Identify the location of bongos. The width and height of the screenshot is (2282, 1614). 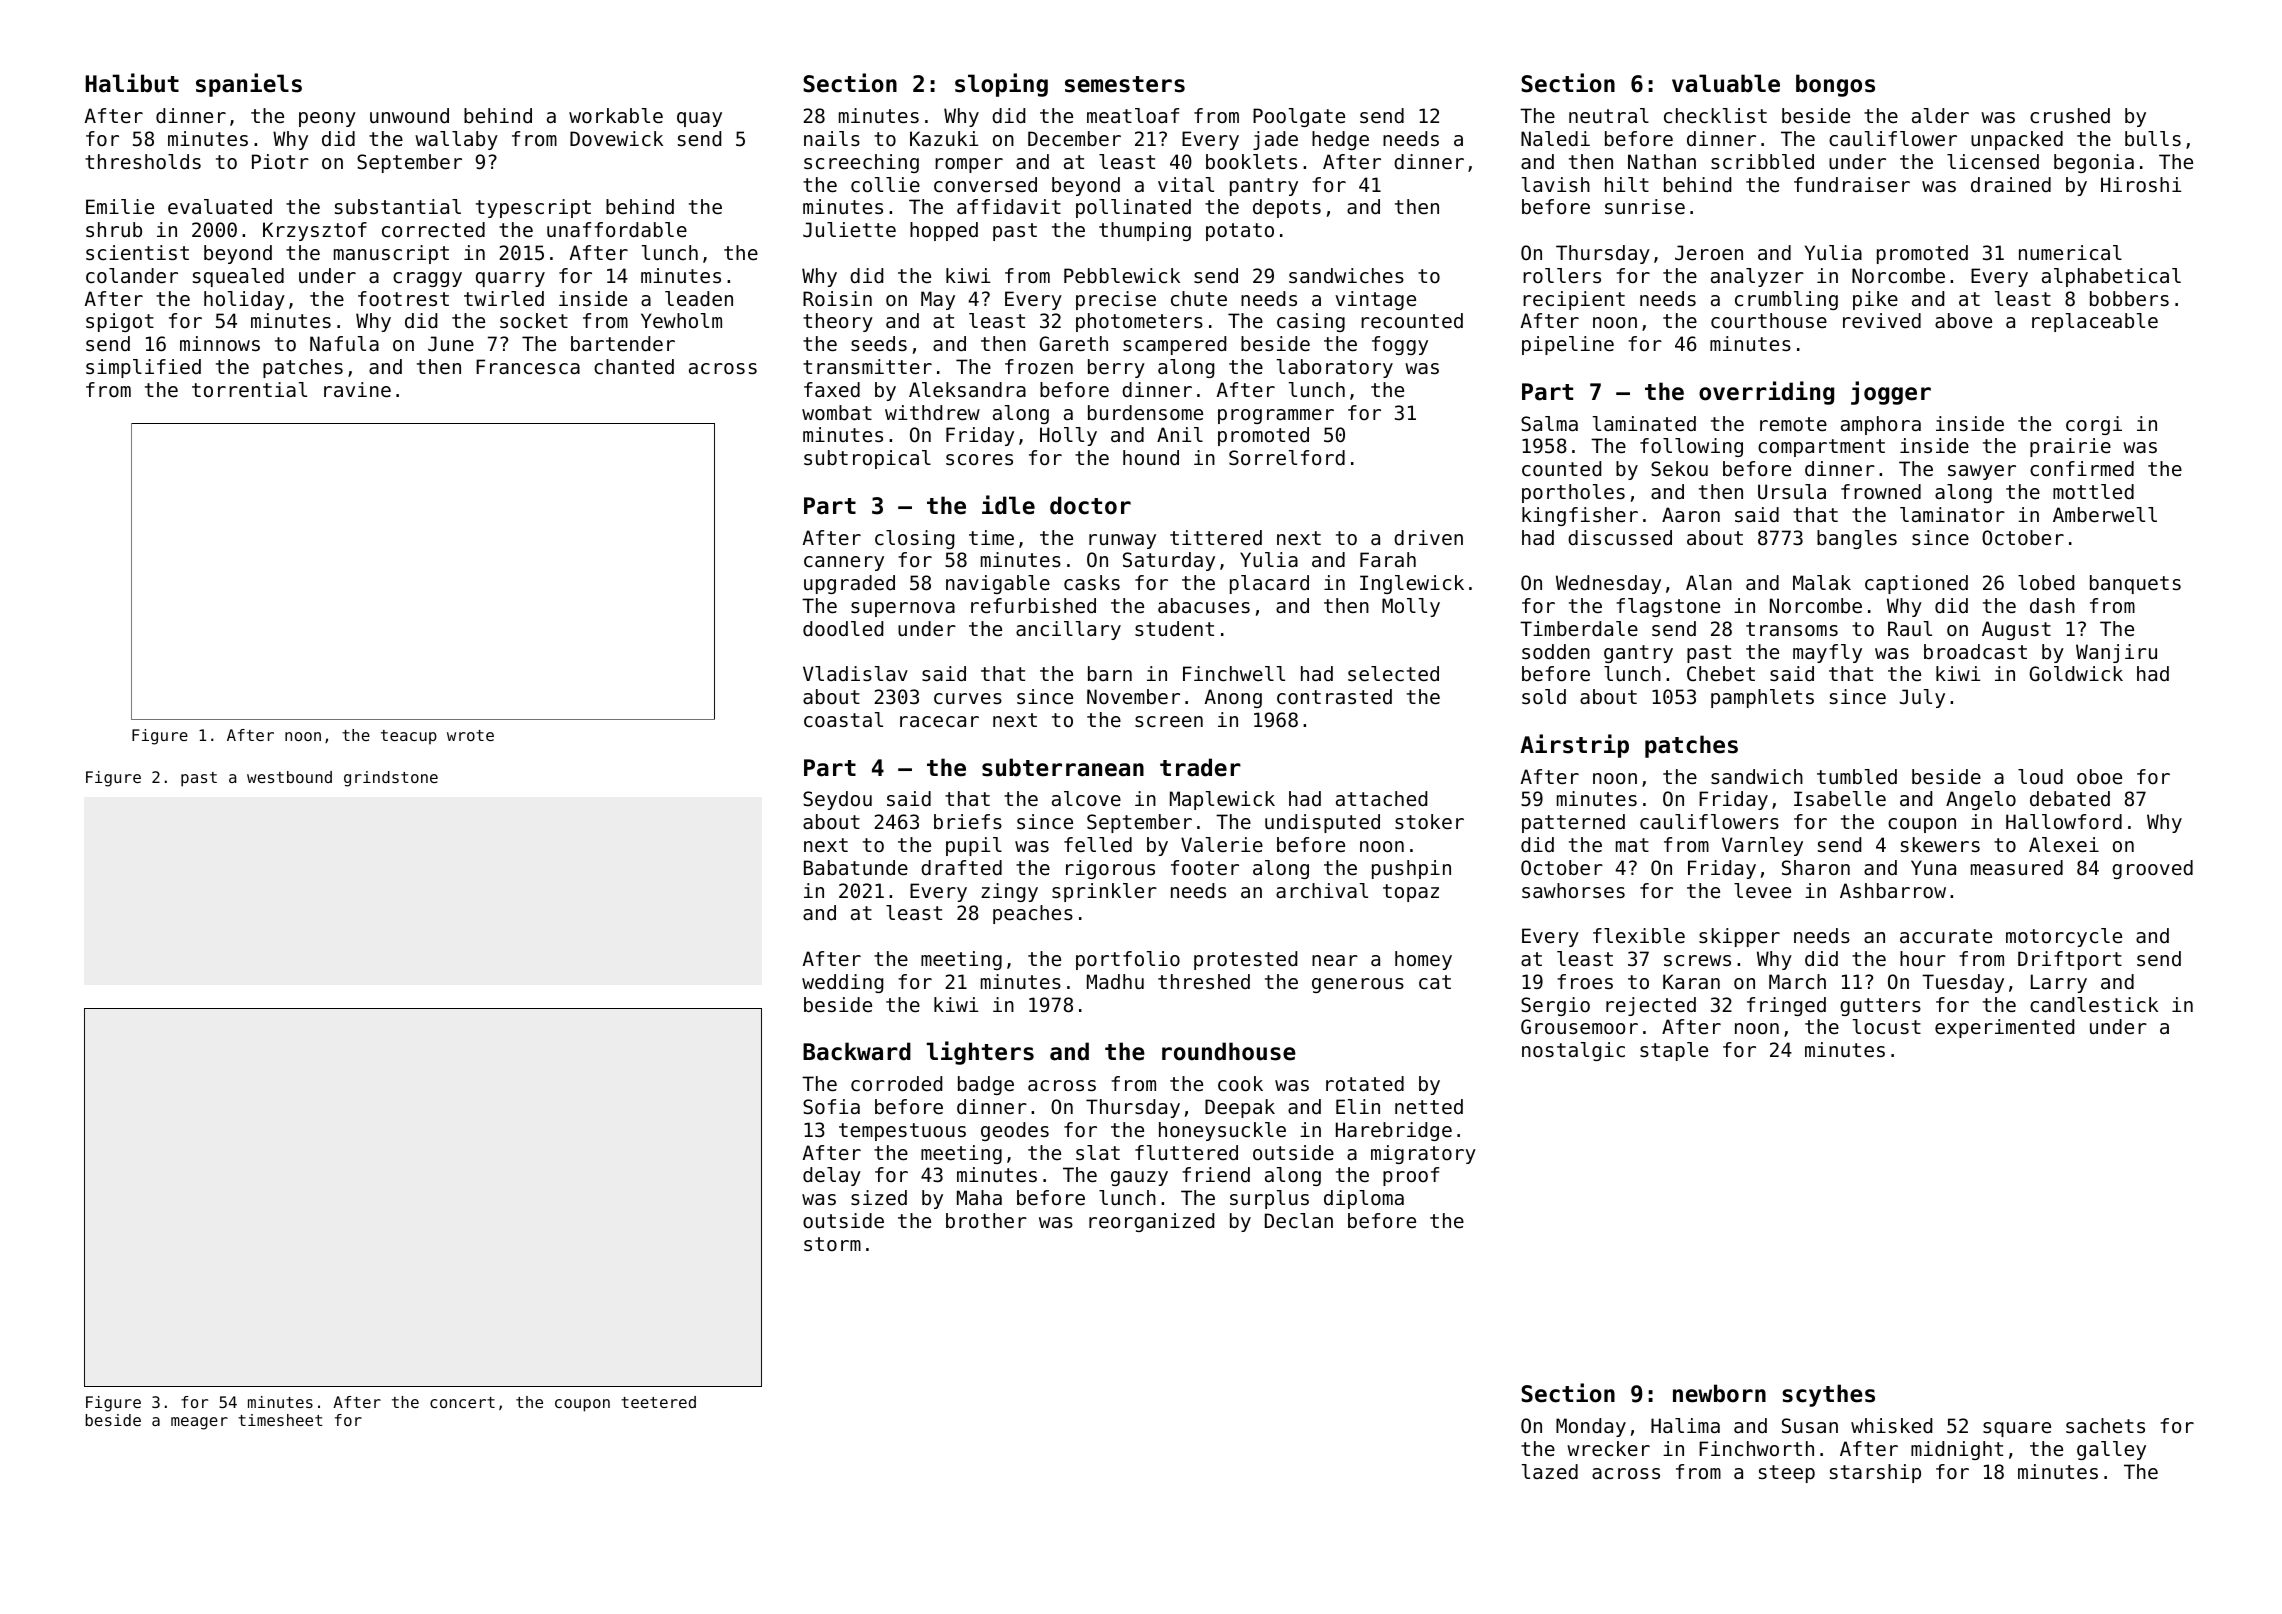
(1835, 85).
